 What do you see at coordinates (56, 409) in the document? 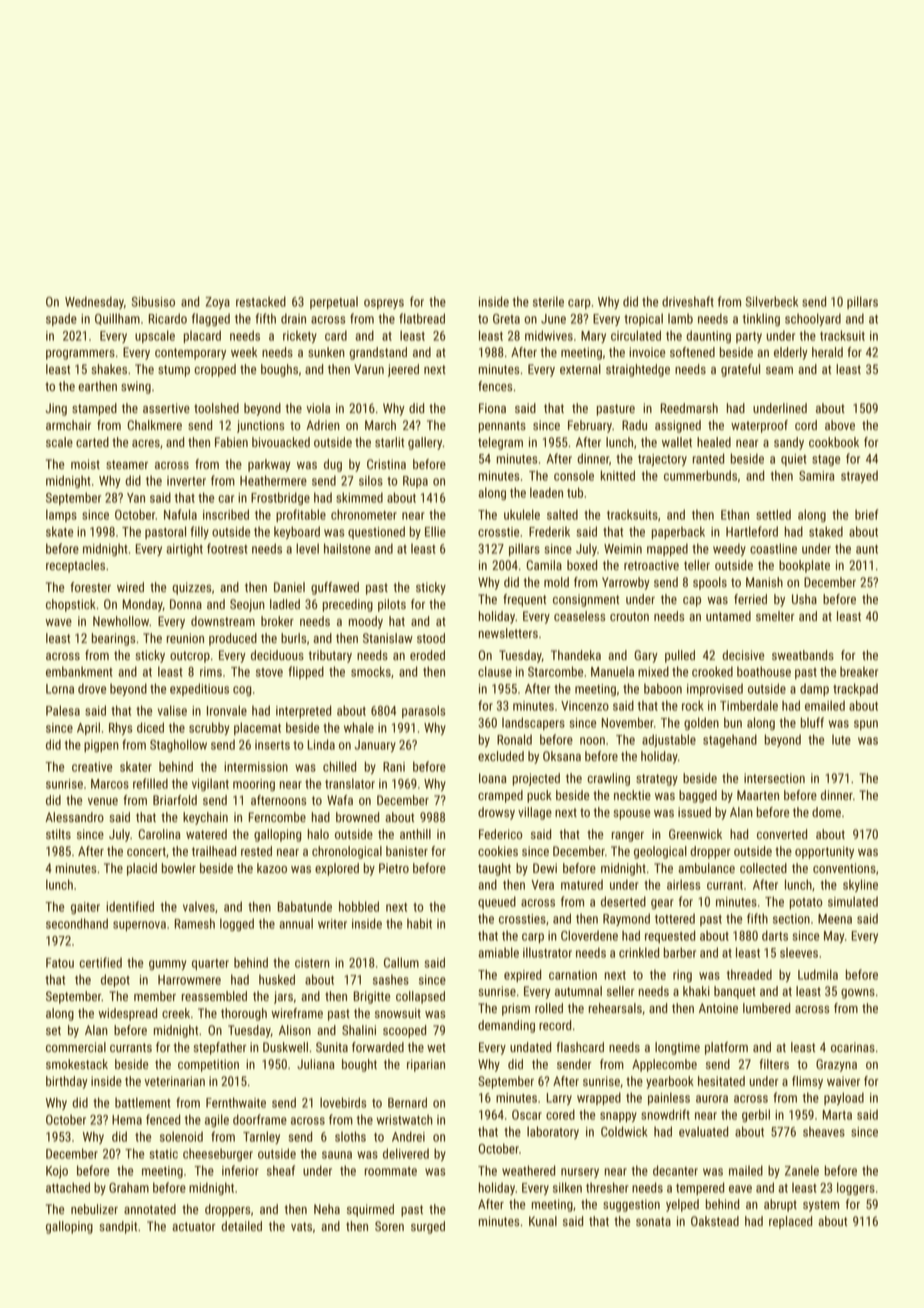
I see `Jing` at bounding box center [56, 409].
